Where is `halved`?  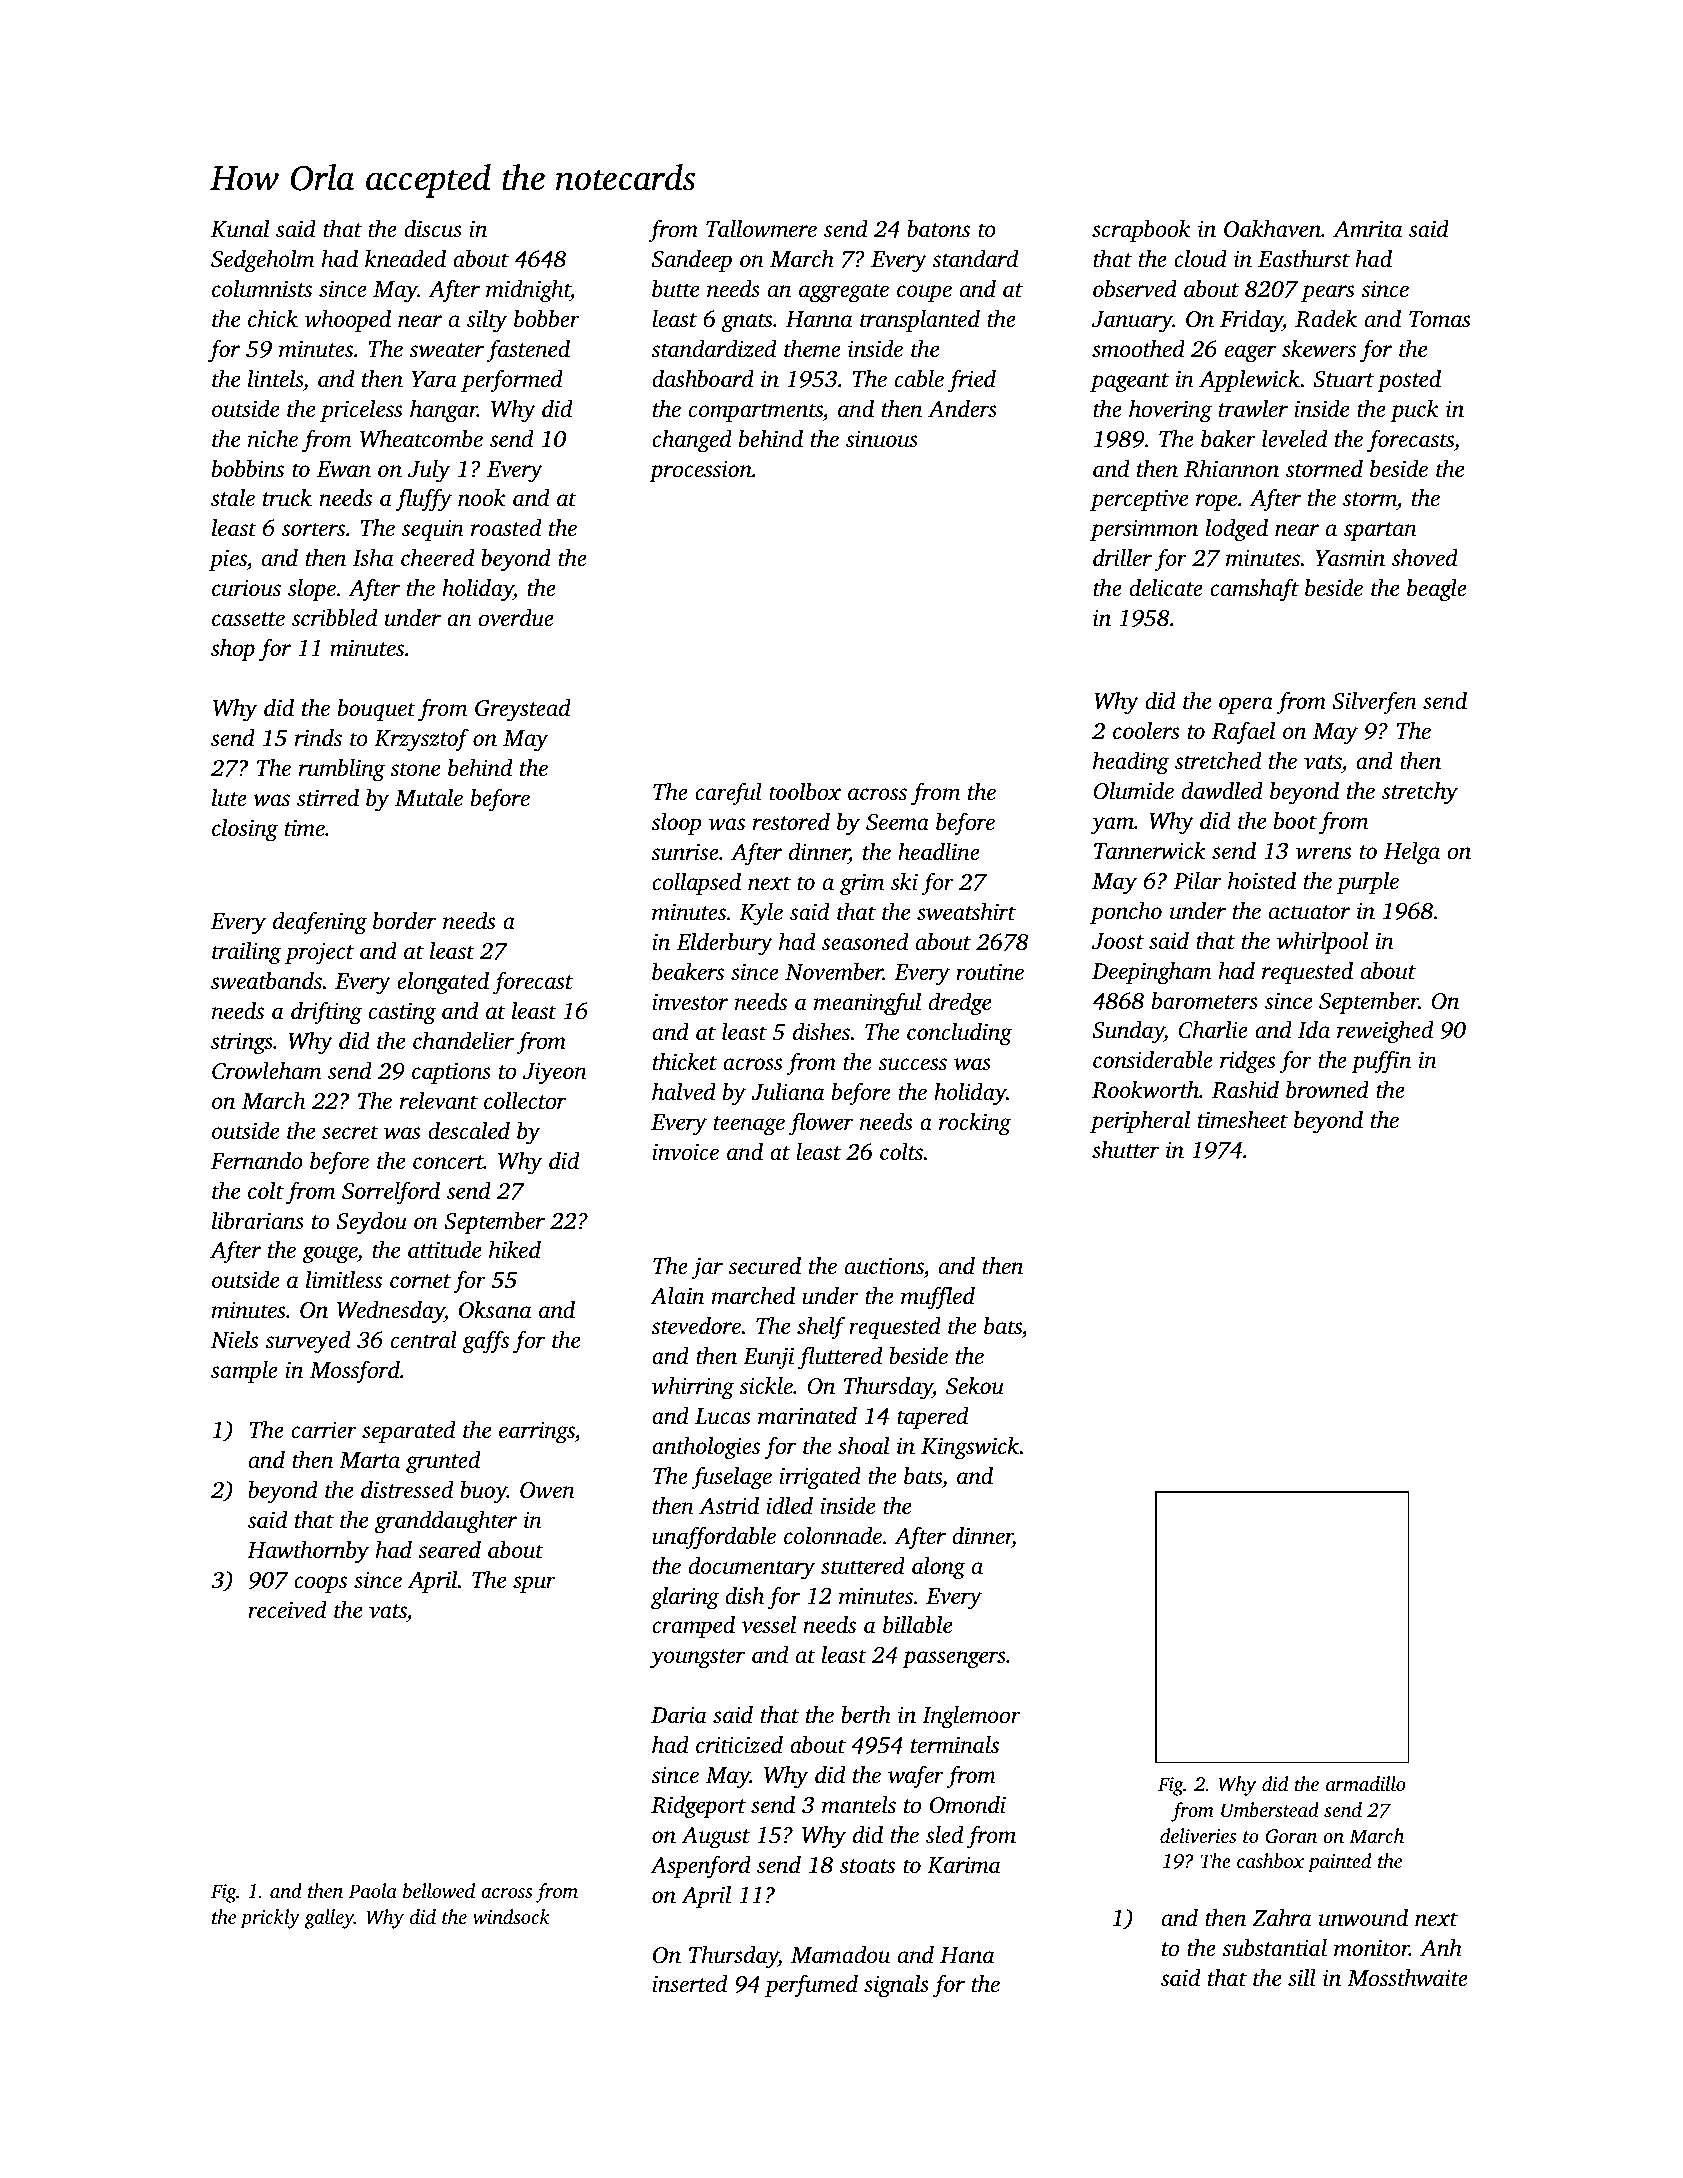 halved is located at coordinates (684, 1092).
